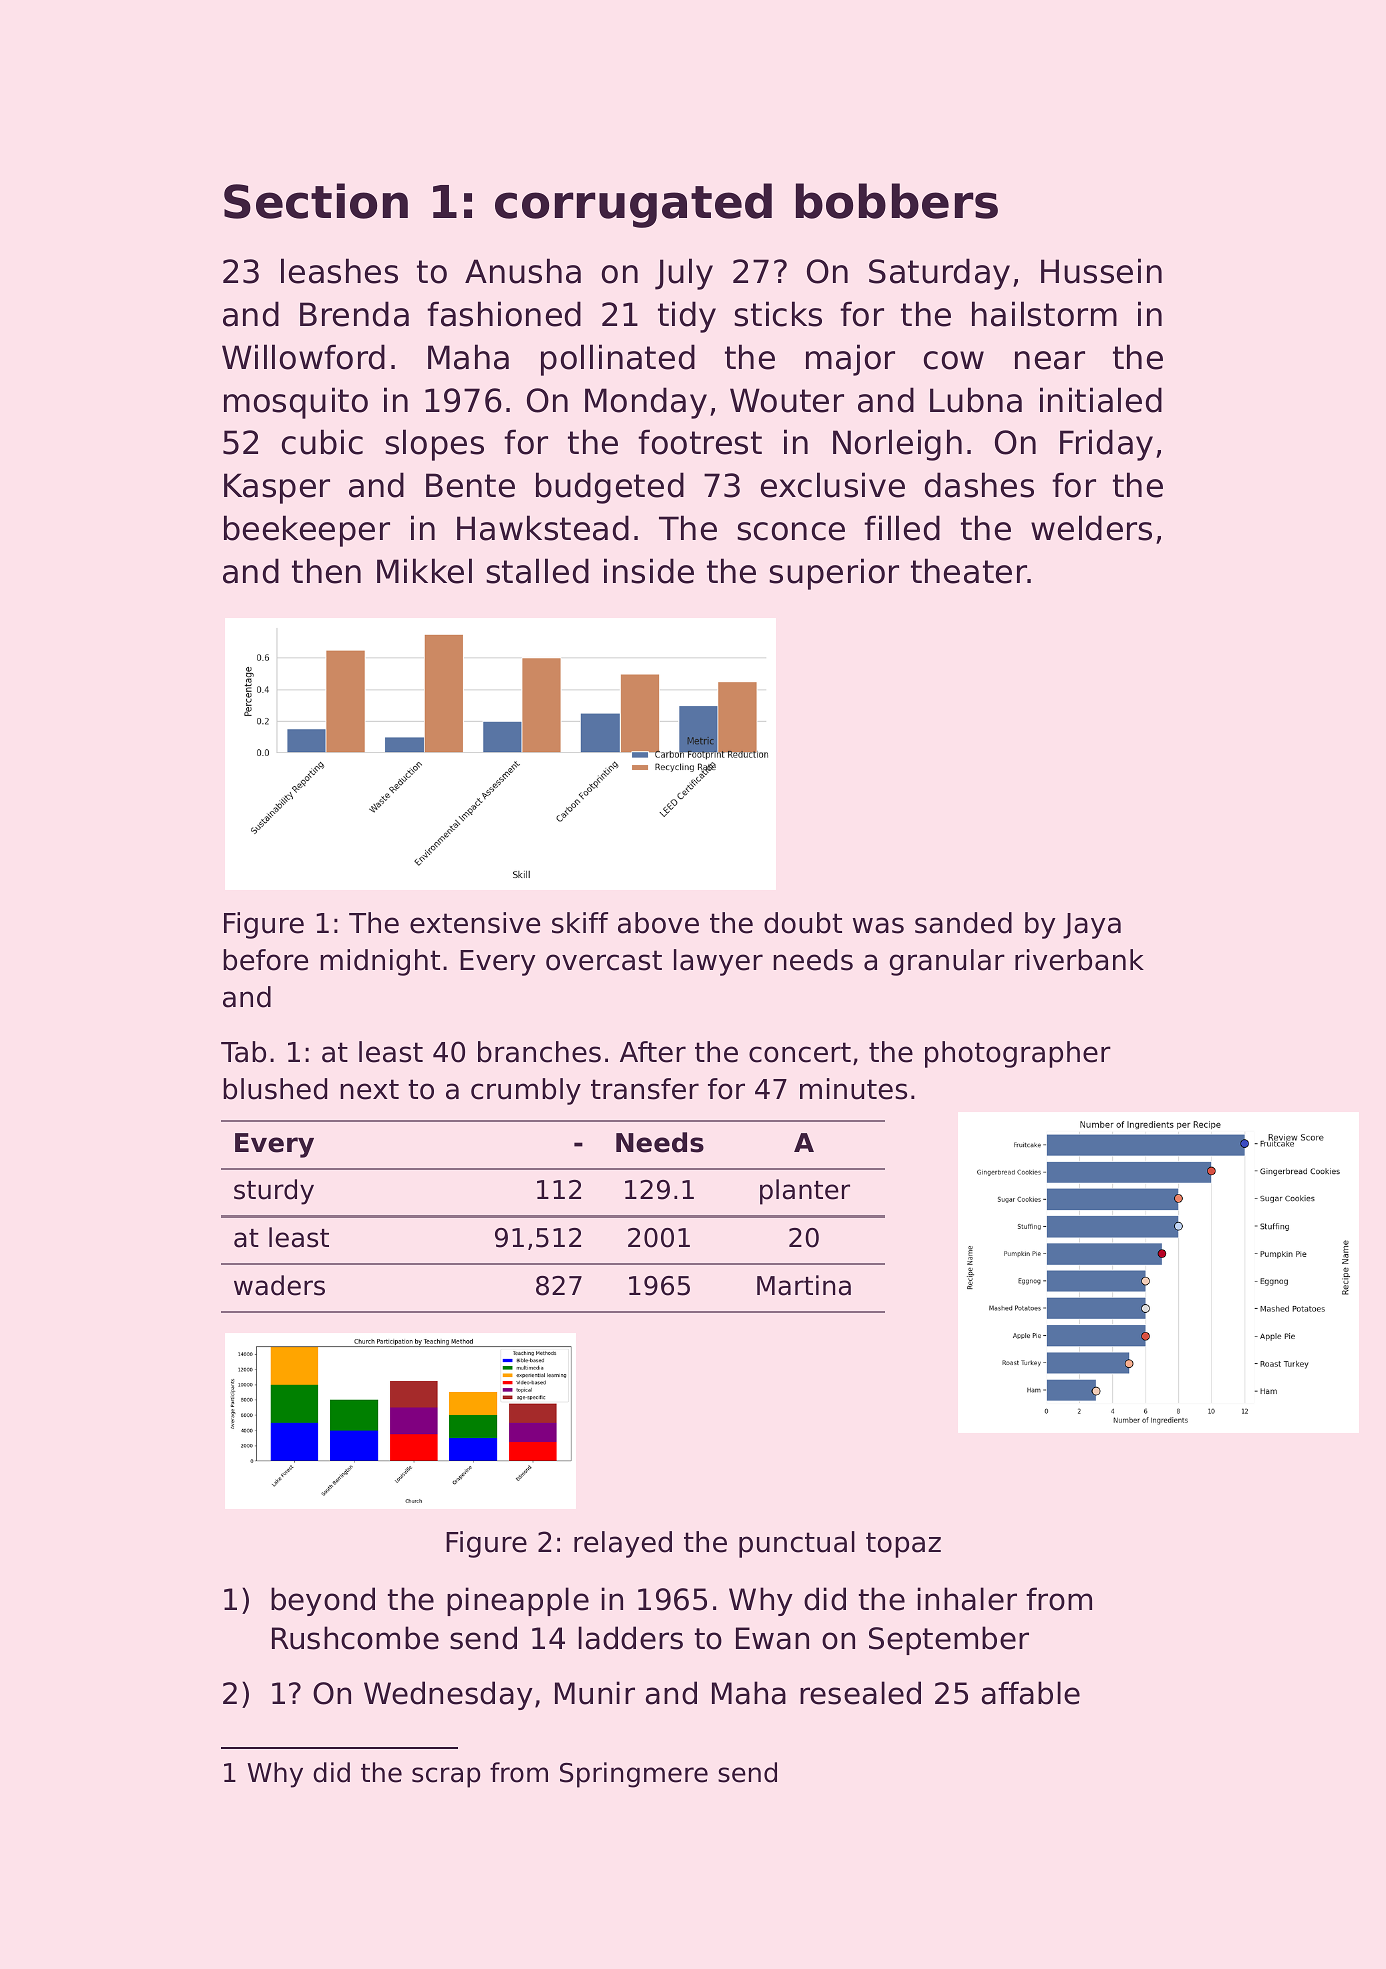  What do you see at coordinates (446, 1777) in the screenshot?
I see `scrap` at bounding box center [446, 1777].
